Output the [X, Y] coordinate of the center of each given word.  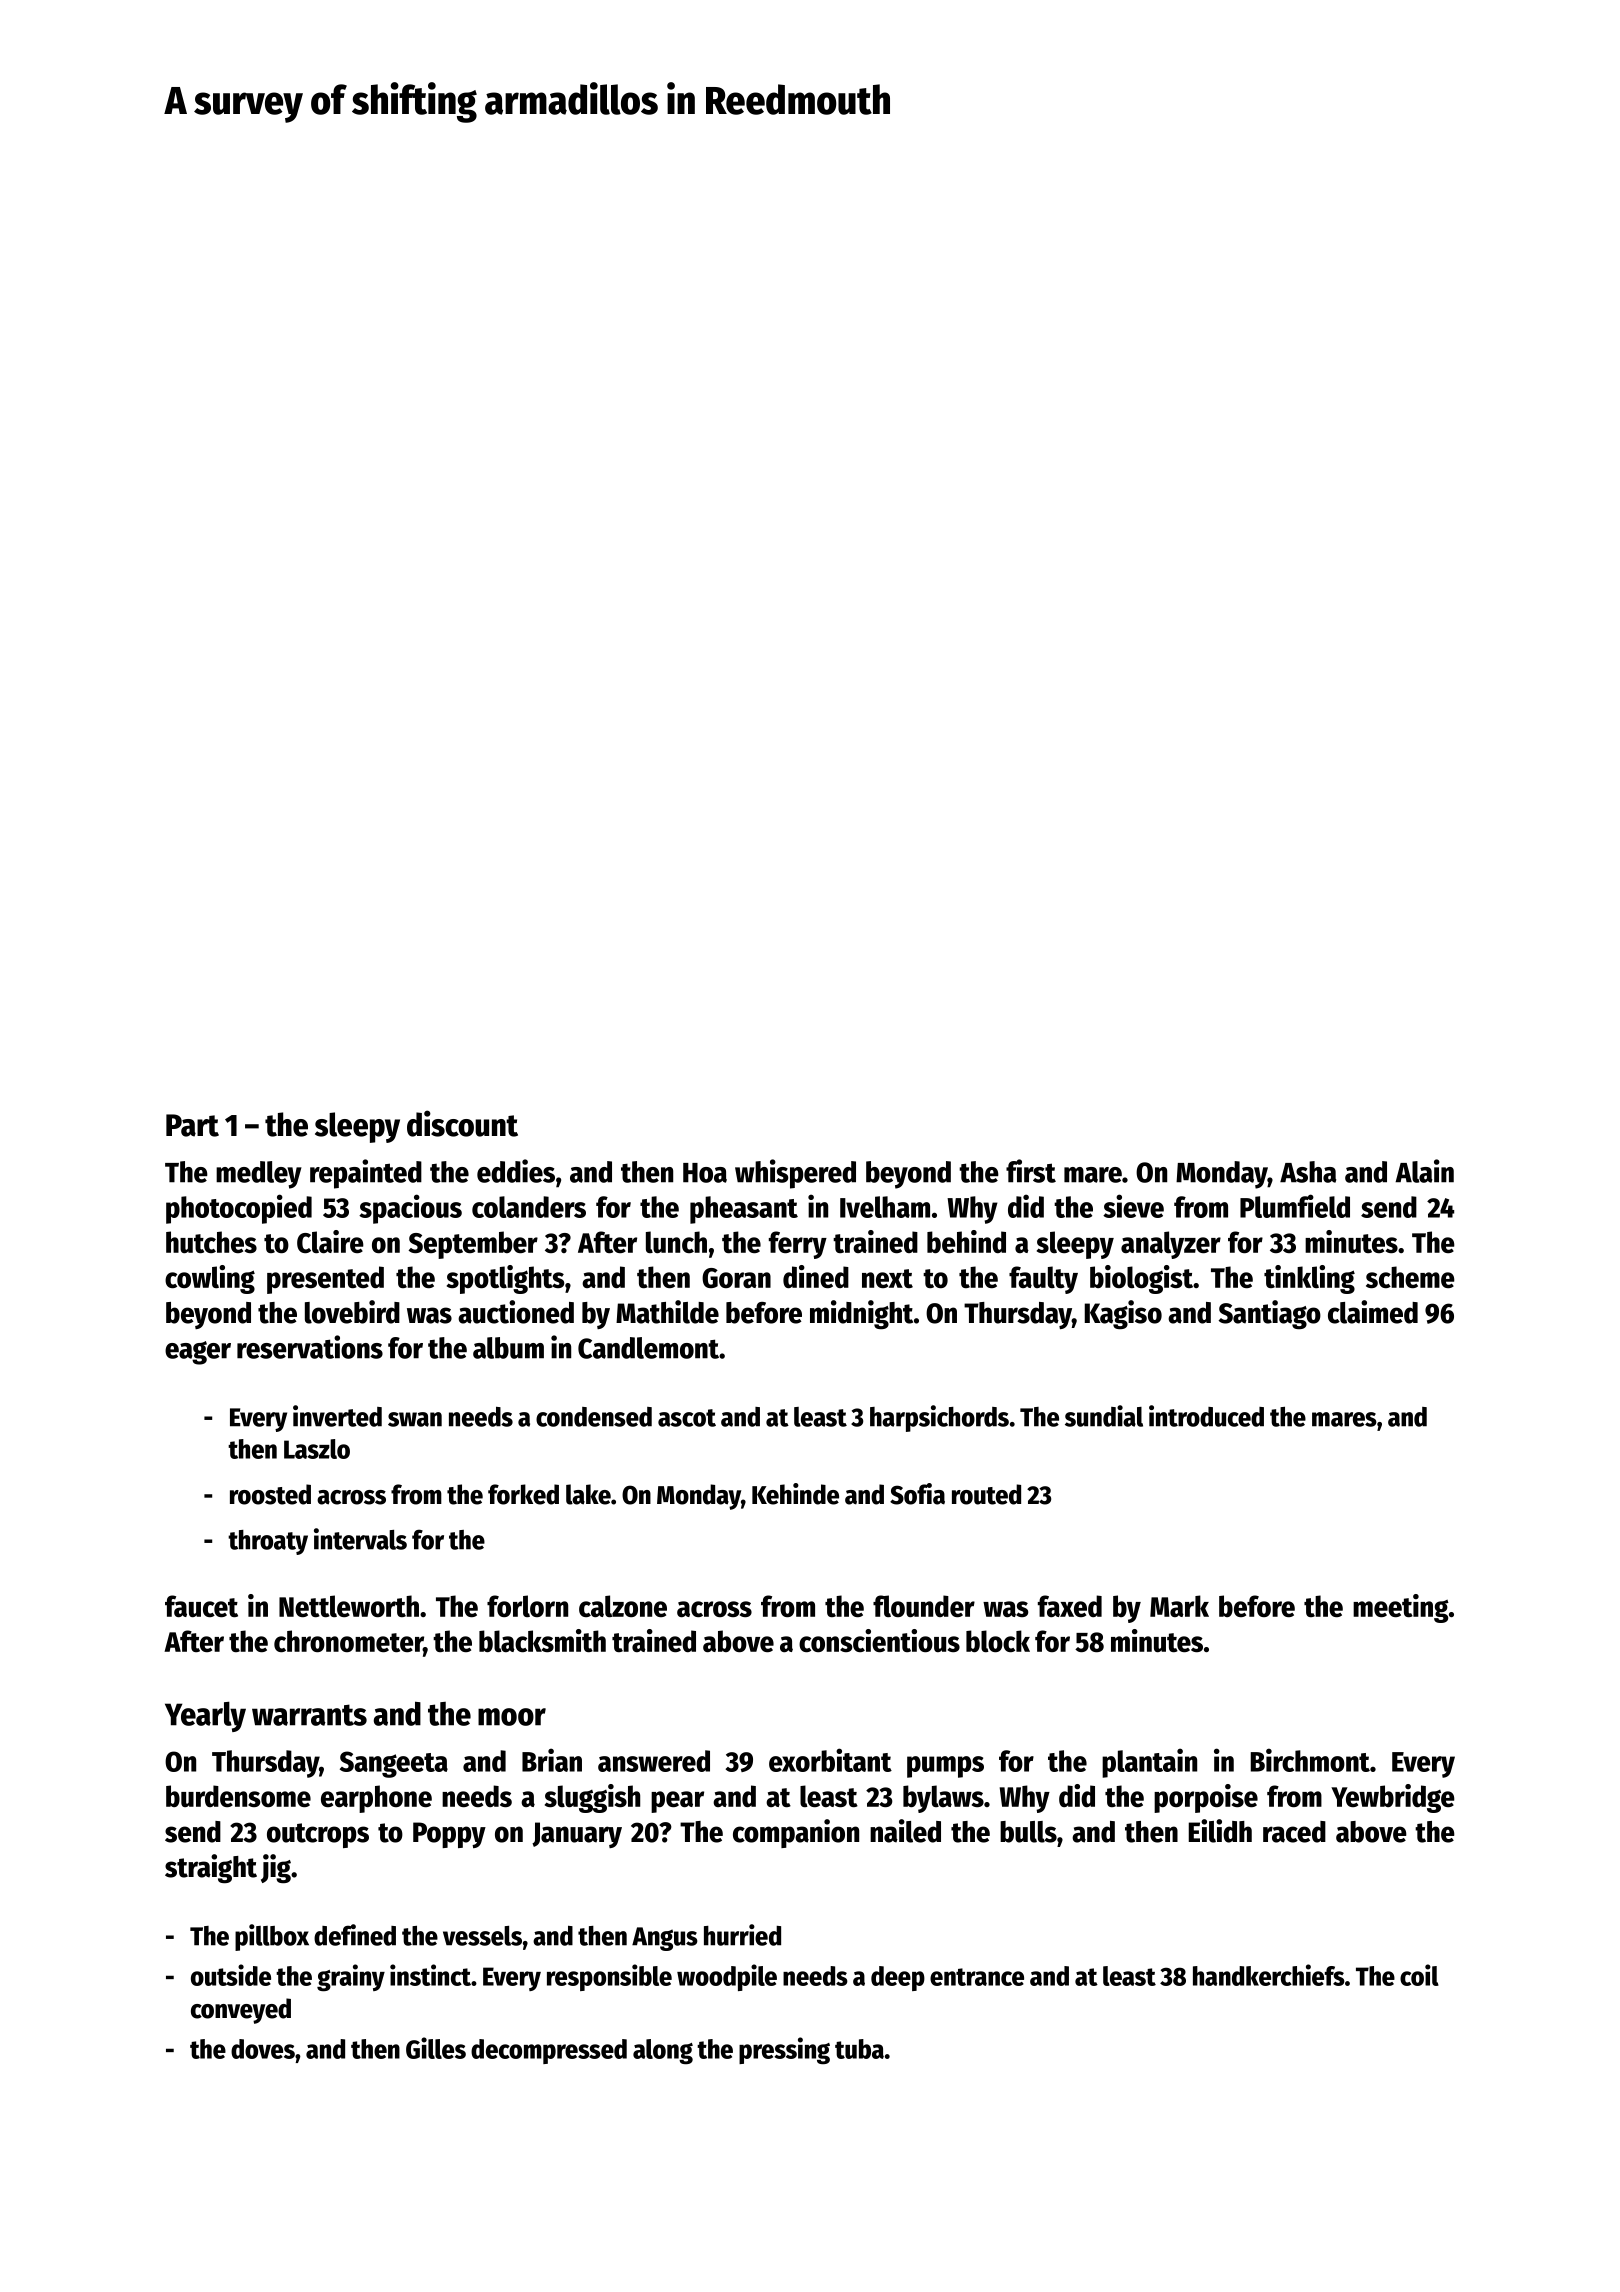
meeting [1401, 1608]
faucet [201, 1606]
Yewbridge [1393, 1798]
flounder [924, 1606]
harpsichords [939, 1418]
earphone [376, 1799]
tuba [859, 2049]
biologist [1141, 1279]
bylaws [943, 1799]
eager [198, 1353]
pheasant [744, 1210]
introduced [1206, 1416]
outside [231, 1975]
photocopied [239, 1209]
